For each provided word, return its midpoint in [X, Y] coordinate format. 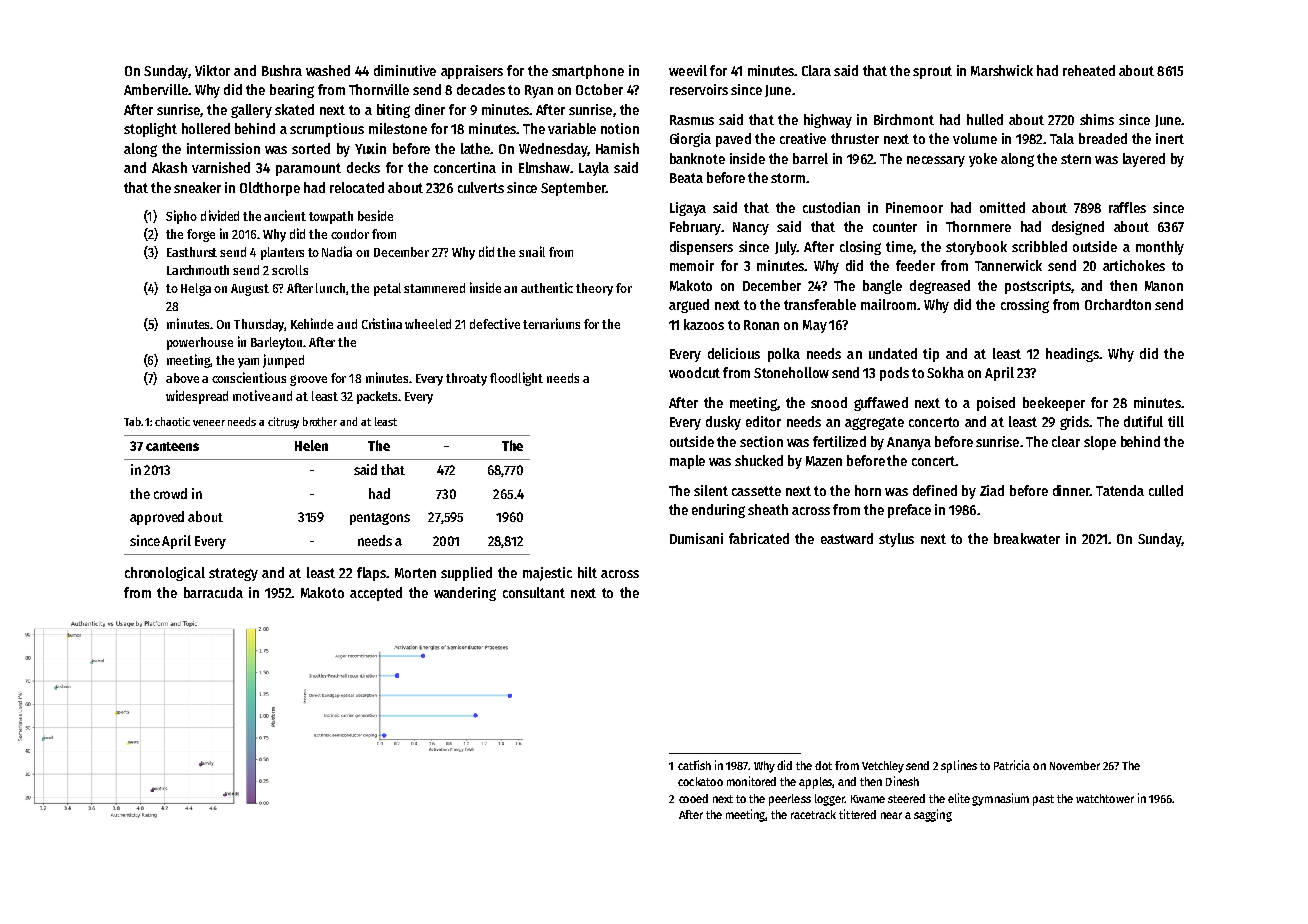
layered [1144, 160]
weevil [688, 70]
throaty [466, 379]
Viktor [212, 70]
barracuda [213, 592]
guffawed [881, 404]
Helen [311, 445]
